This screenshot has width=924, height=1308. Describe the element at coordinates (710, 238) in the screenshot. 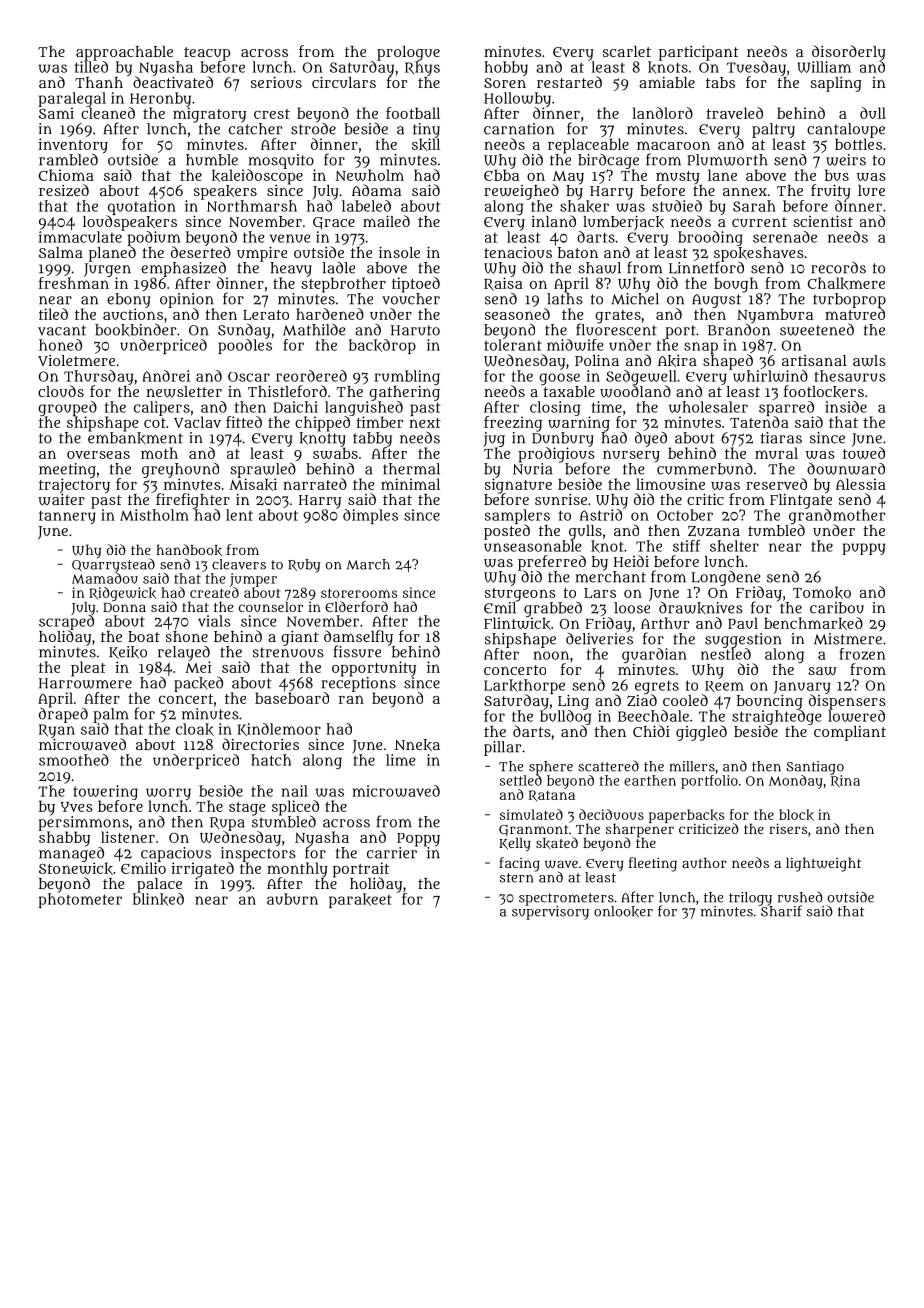

I see `brooding` at that location.
